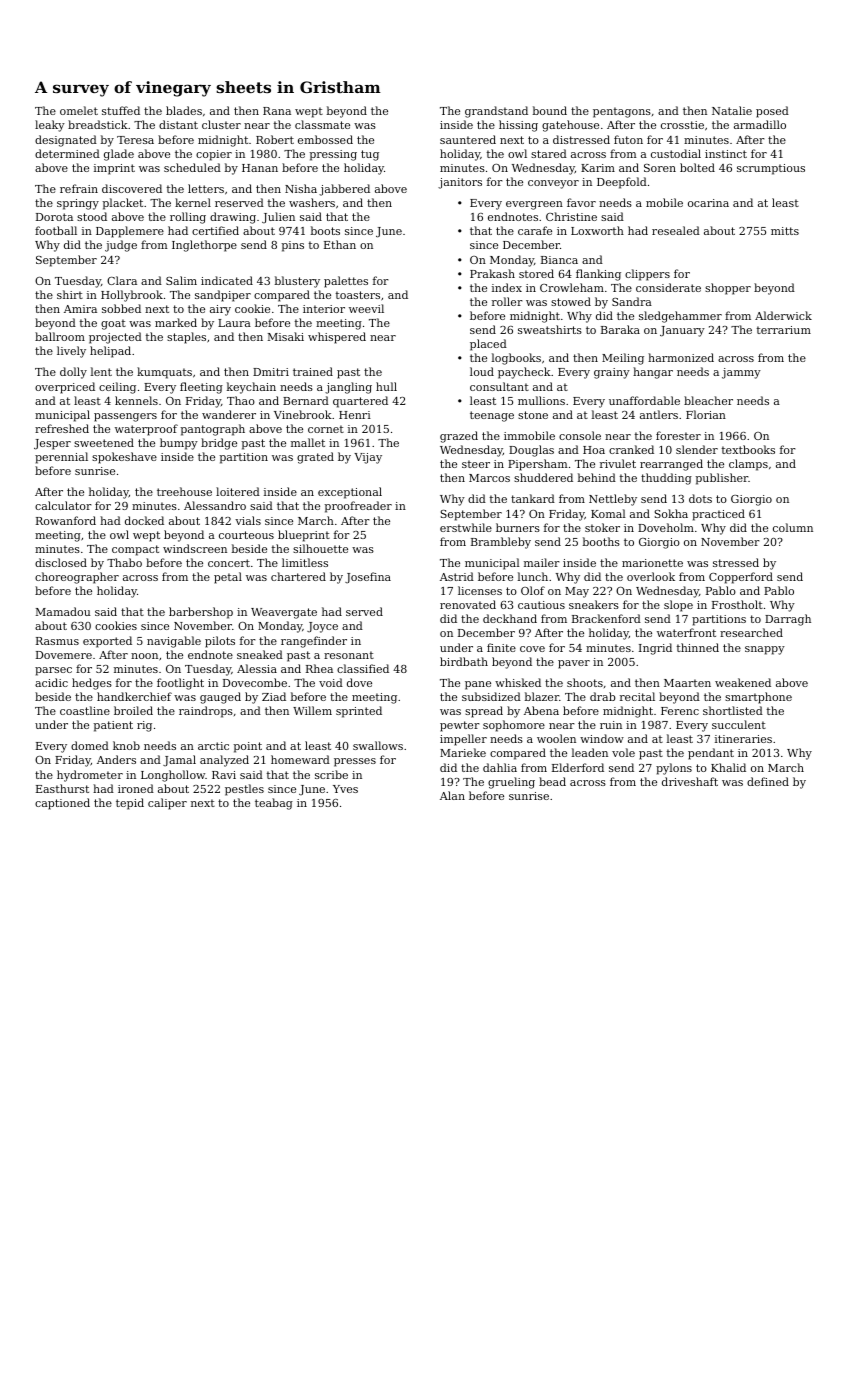 This image has height=1400, width=849. I want to click on pane, so click(478, 685).
